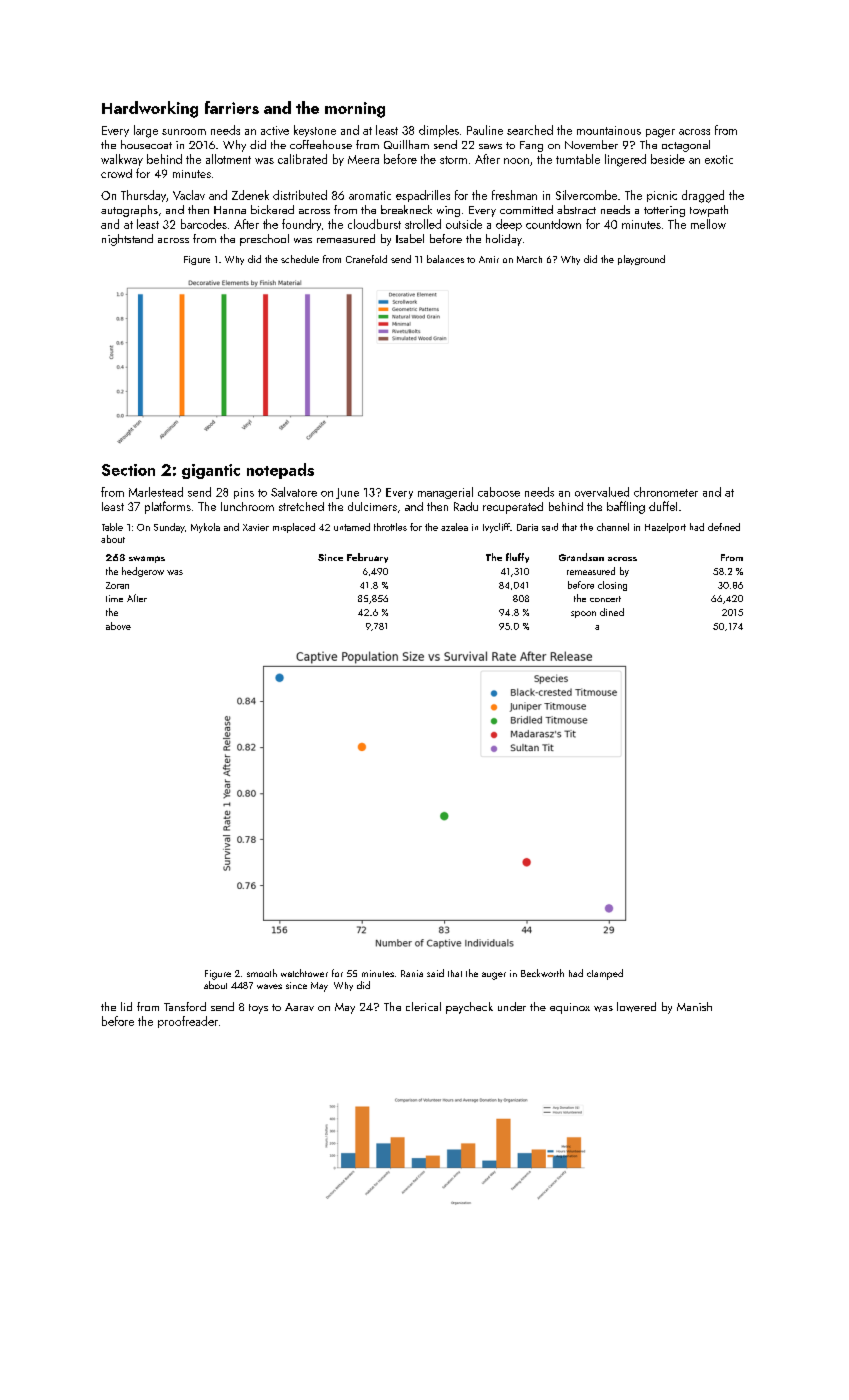 The height and width of the screenshot is (1400, 849). What do you see at coordinates (262, 973) in the screenshot?
I see `smooth` at bounding box center [262, 973].
